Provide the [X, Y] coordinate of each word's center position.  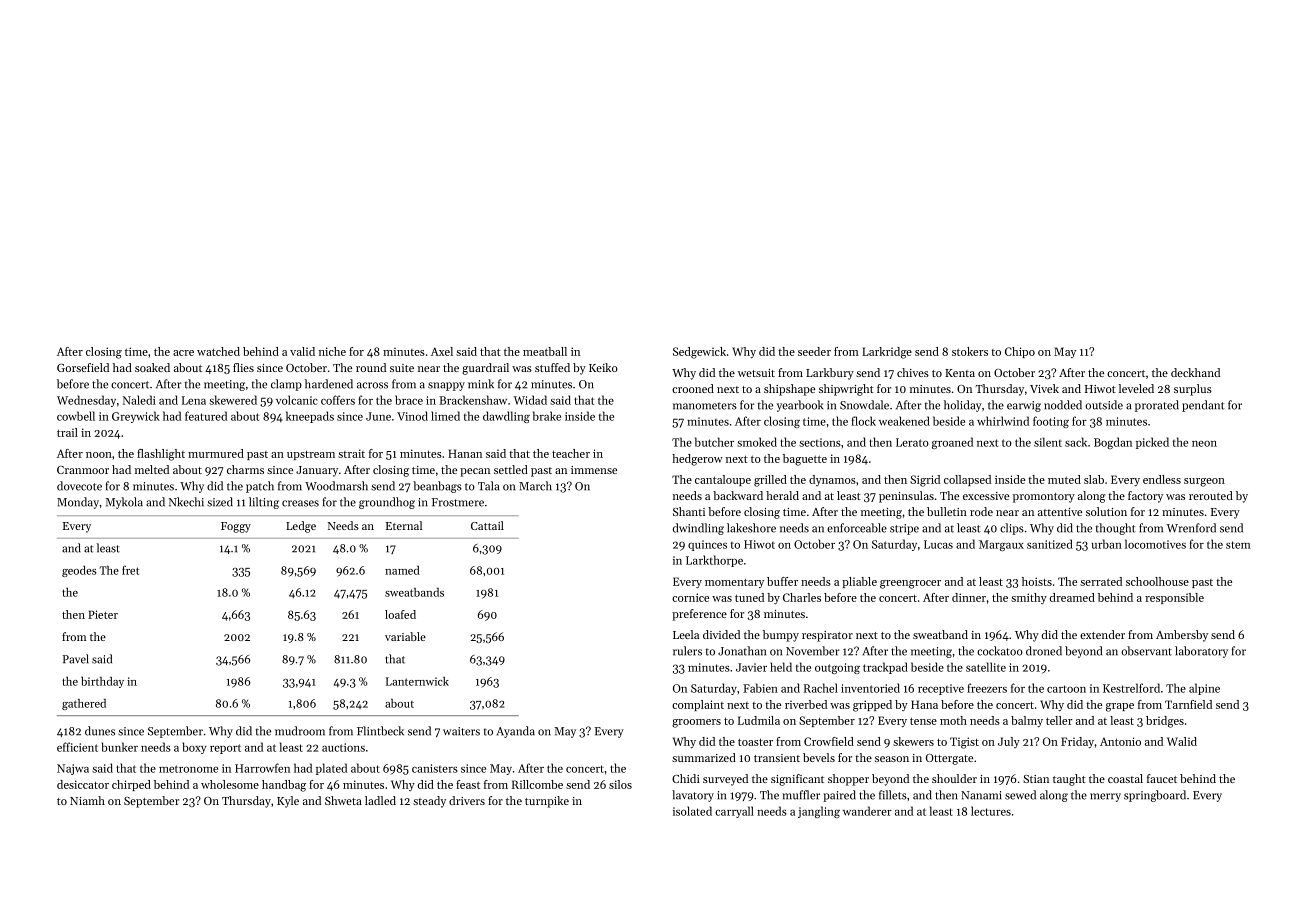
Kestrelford [1131, 688]
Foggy [236, 527]
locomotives [1155, 544]
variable [405, 636]
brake [547, 416]
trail [67, 432]
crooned [693, 388]
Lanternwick [417, 681]
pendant [1203, 406]
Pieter [103, 614]
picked [1152, 443]
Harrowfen [262, 768]
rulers [687, 651]
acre [183, 353]
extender [1102, 634]
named [402, 570]
